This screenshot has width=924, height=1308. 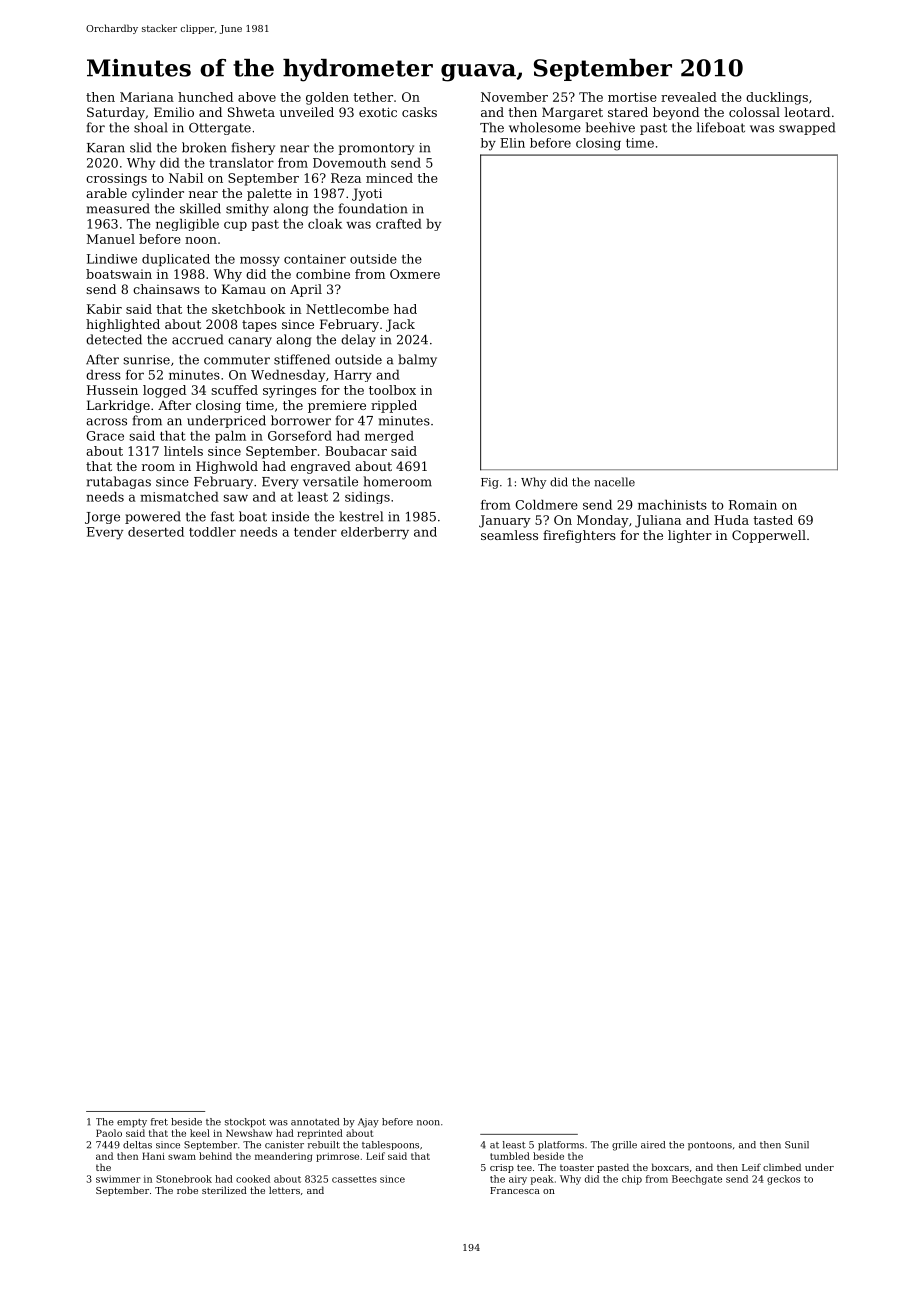 I want to click on swimmer, so click(x=118, y=1179).
